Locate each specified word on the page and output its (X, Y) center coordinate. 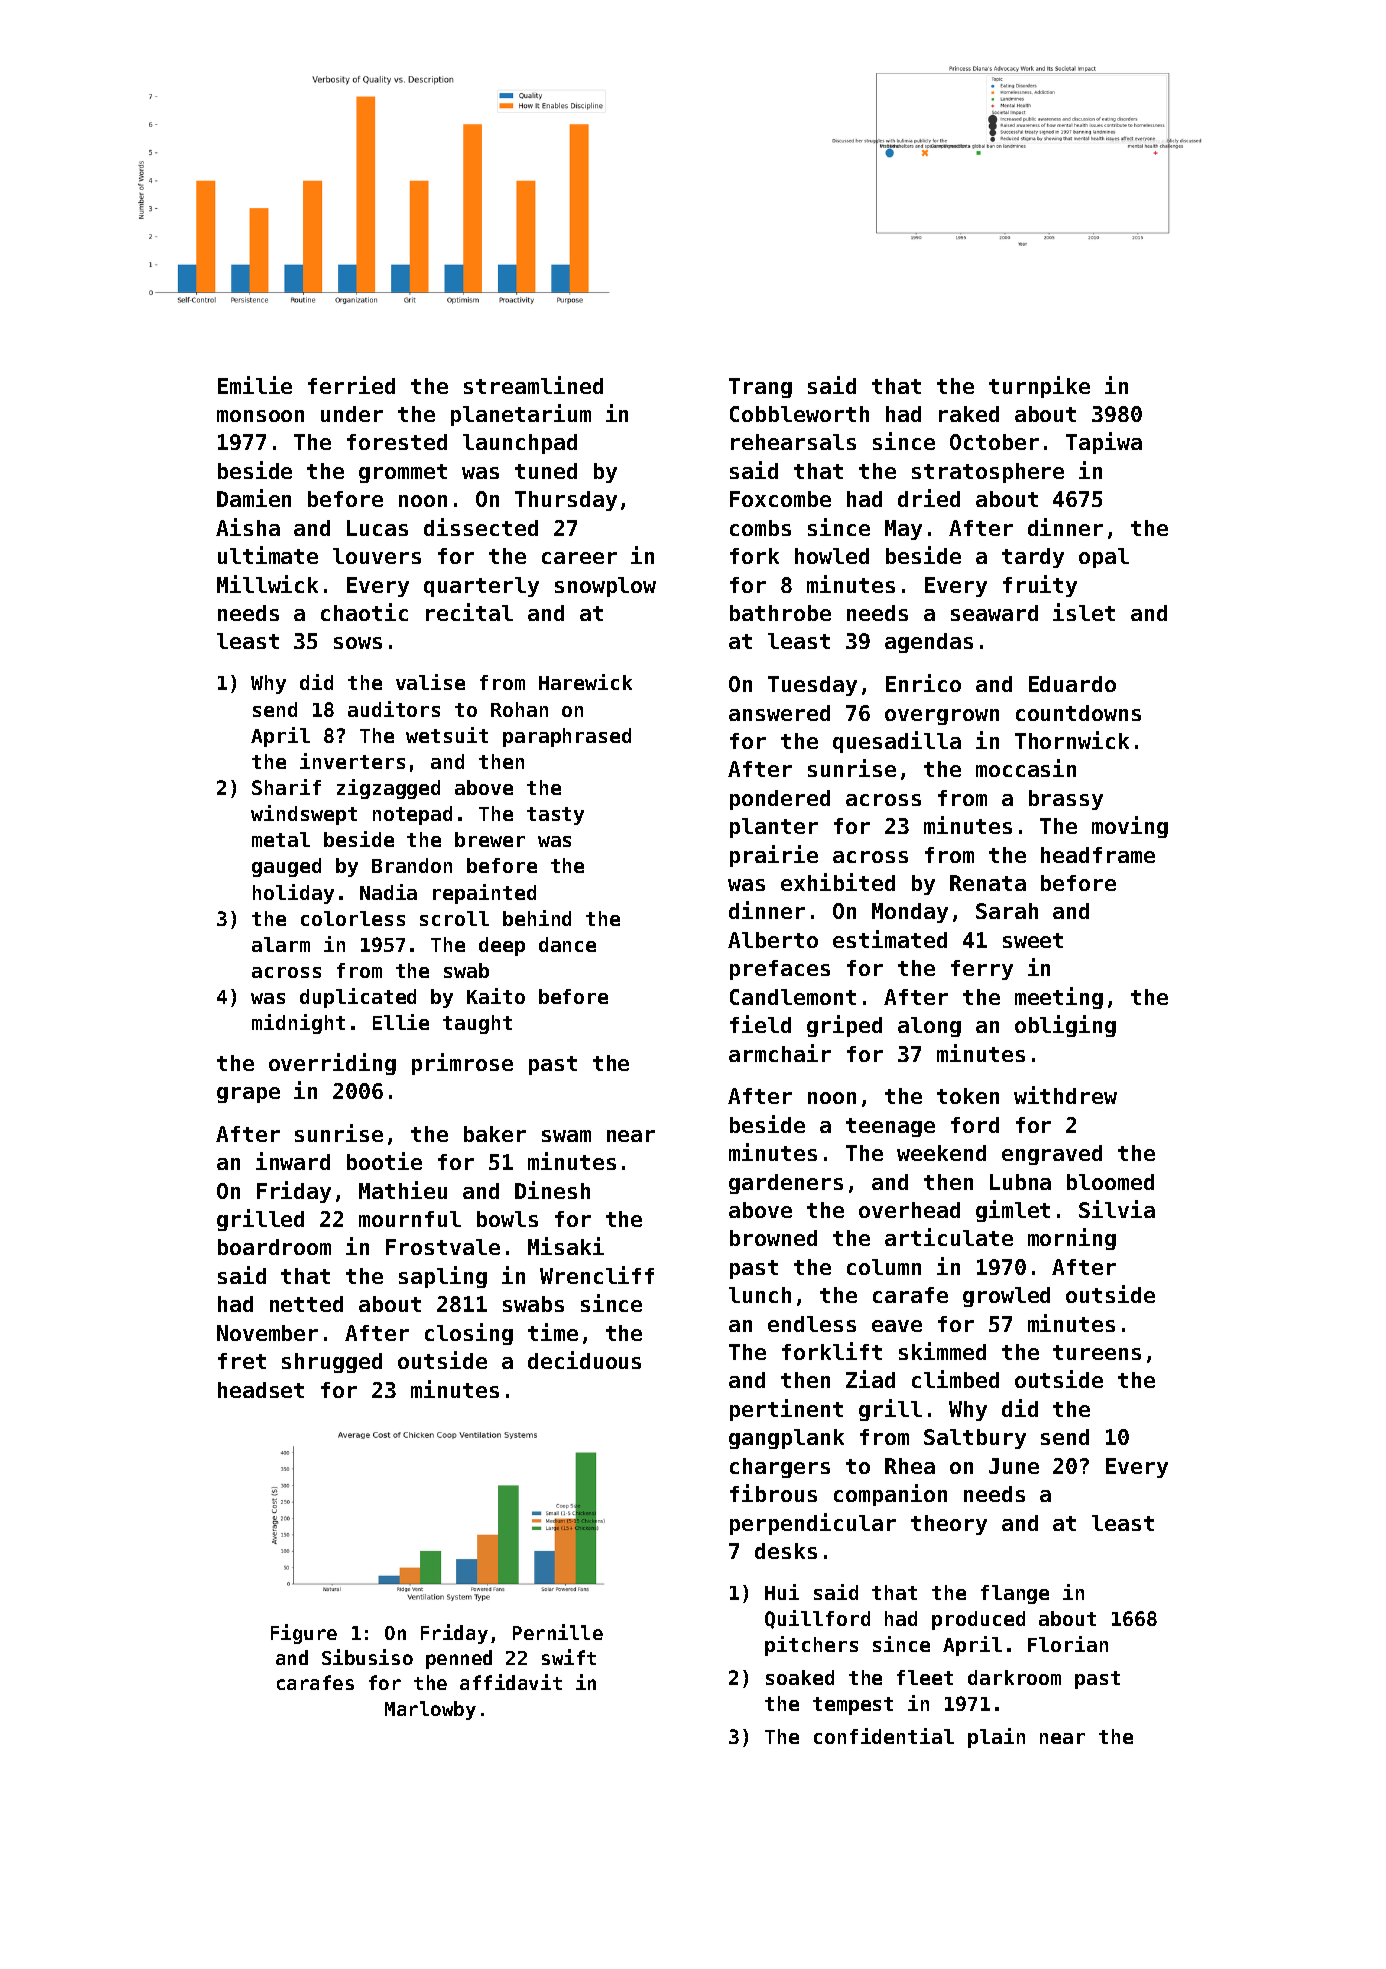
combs (760, 528)
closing (469, 1334)
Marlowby (430, 1710)
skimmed (942, 1351)
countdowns (1078, 713)
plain (996, 1738)
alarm (281, 944)
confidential (884, 1736)
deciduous (584, 1360)
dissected (481, 527)
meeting (1059, 998)
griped (844, 1026)
